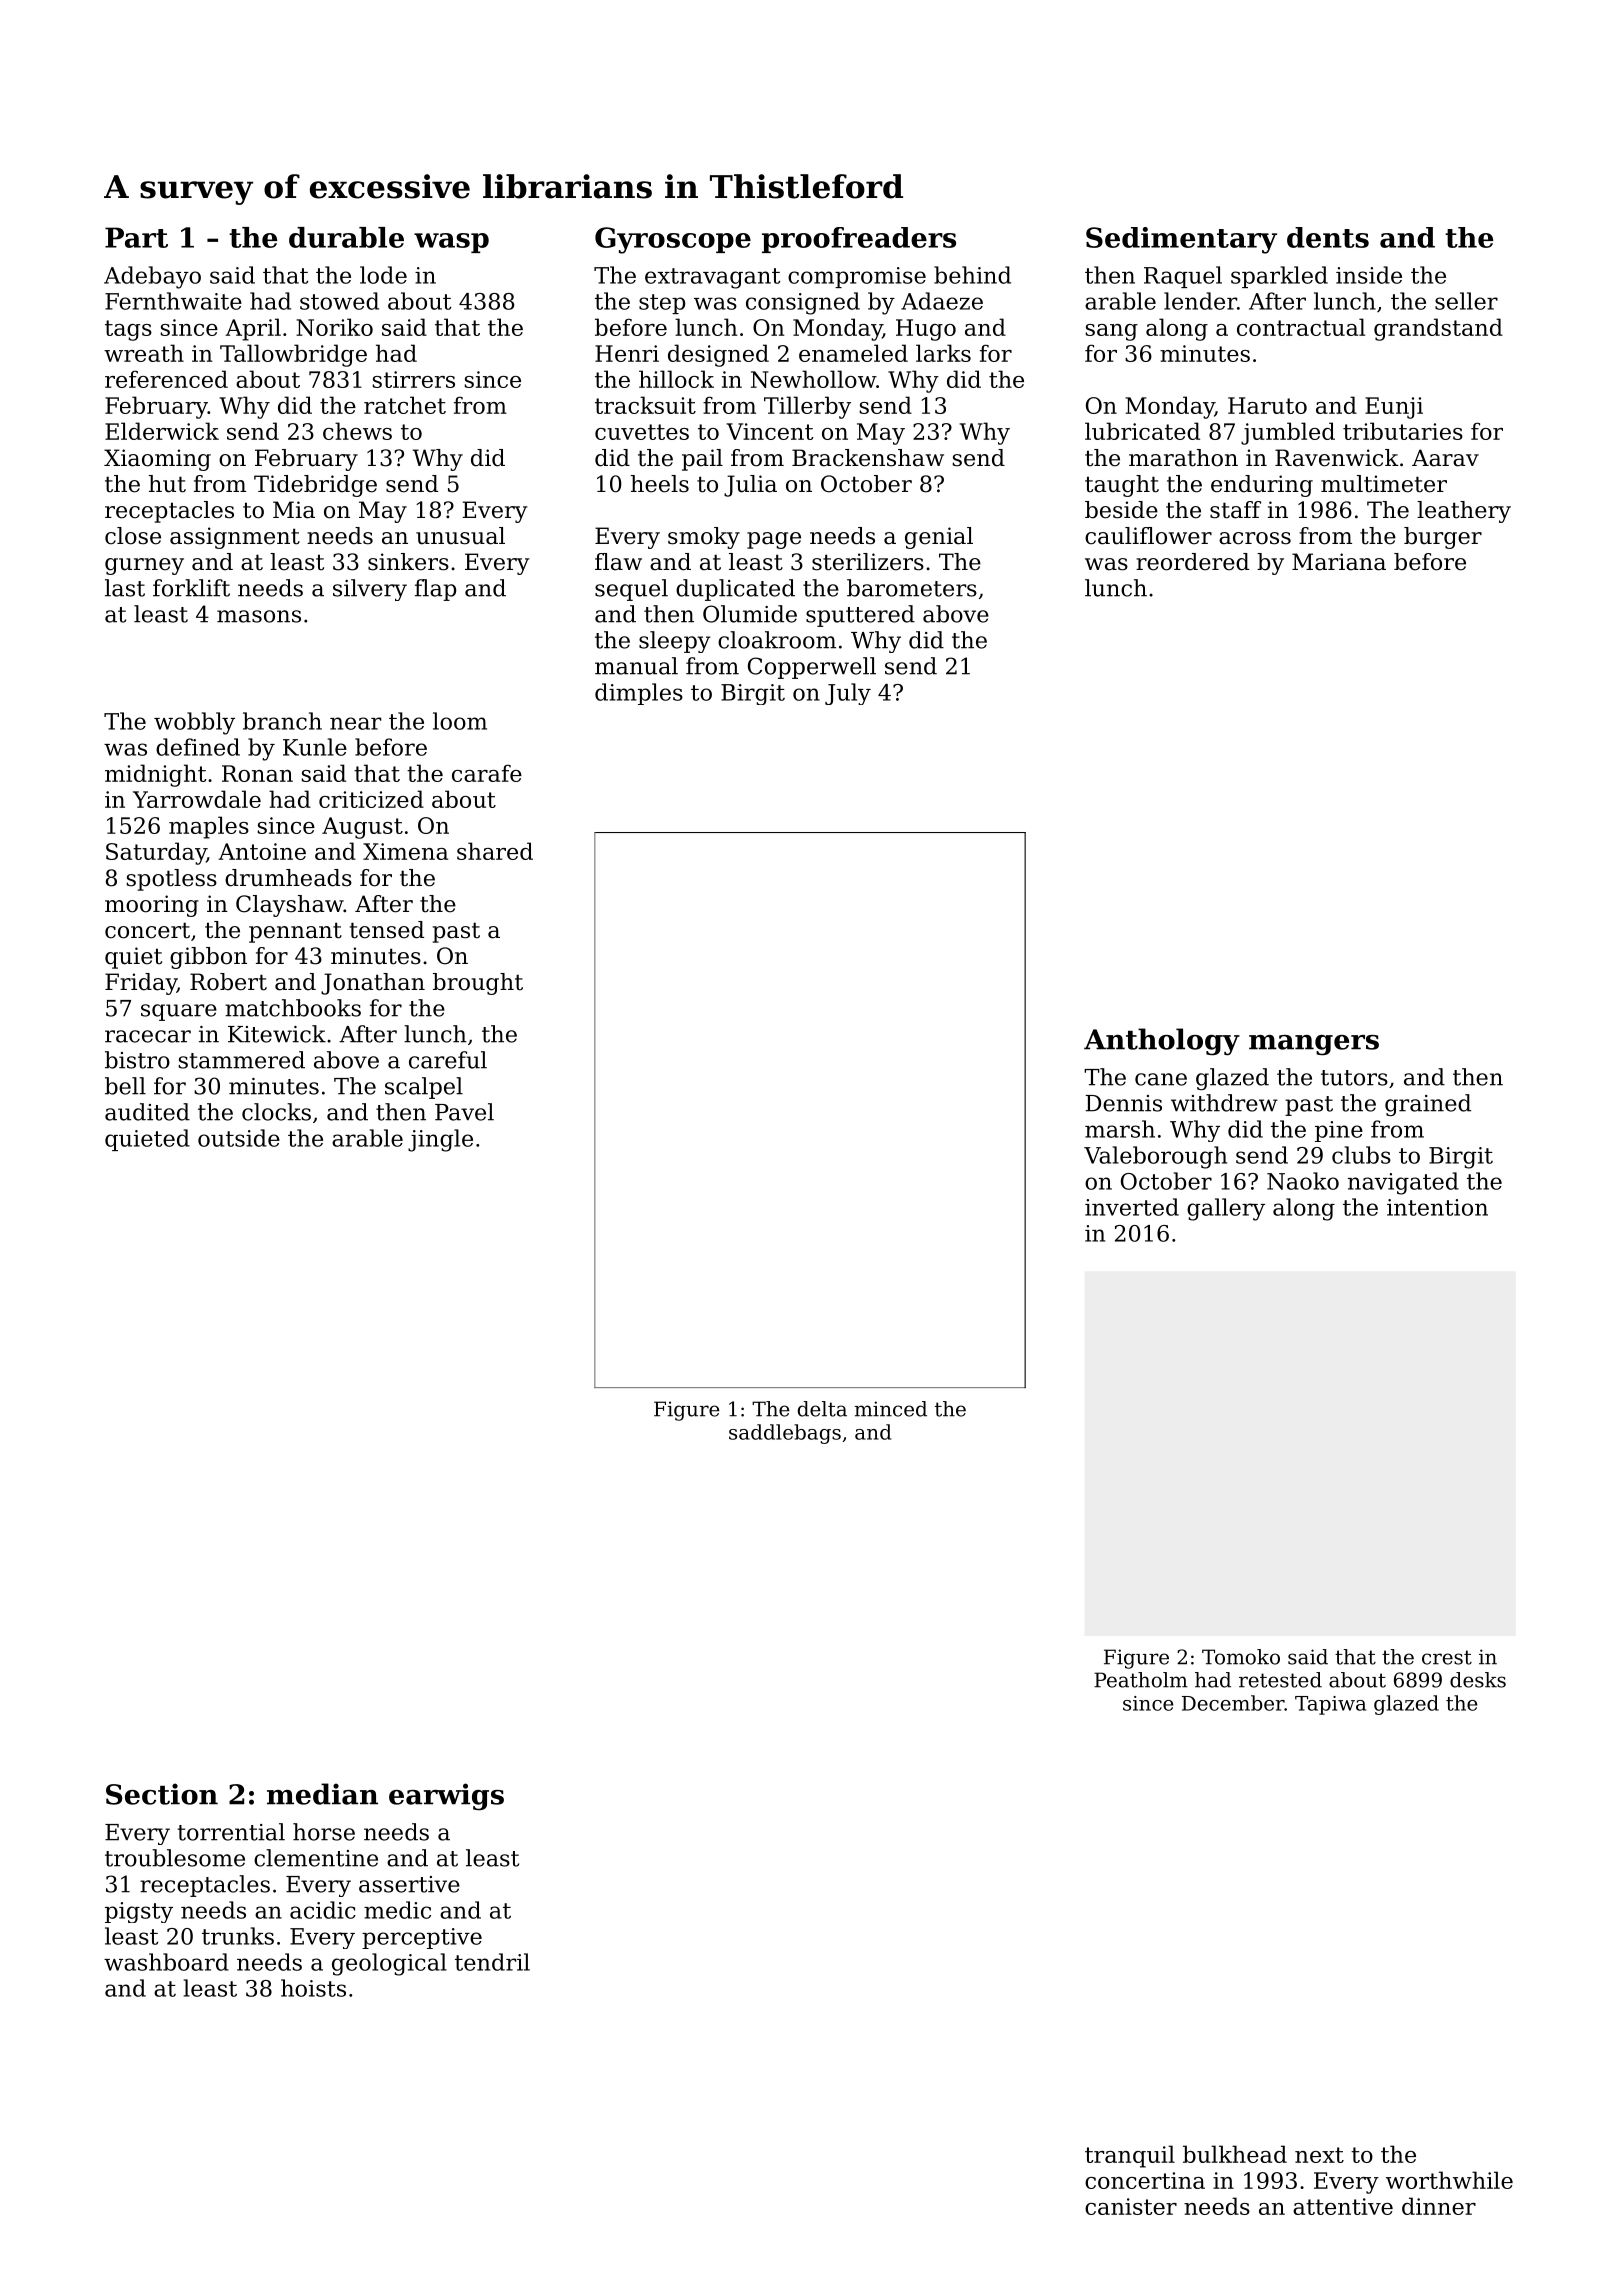 The height and width of the screenshot is (2292, 1620). What do you see at coordinates (167, 484) in the screenshot?
I see `hut` at bounding box center [167, 484].
